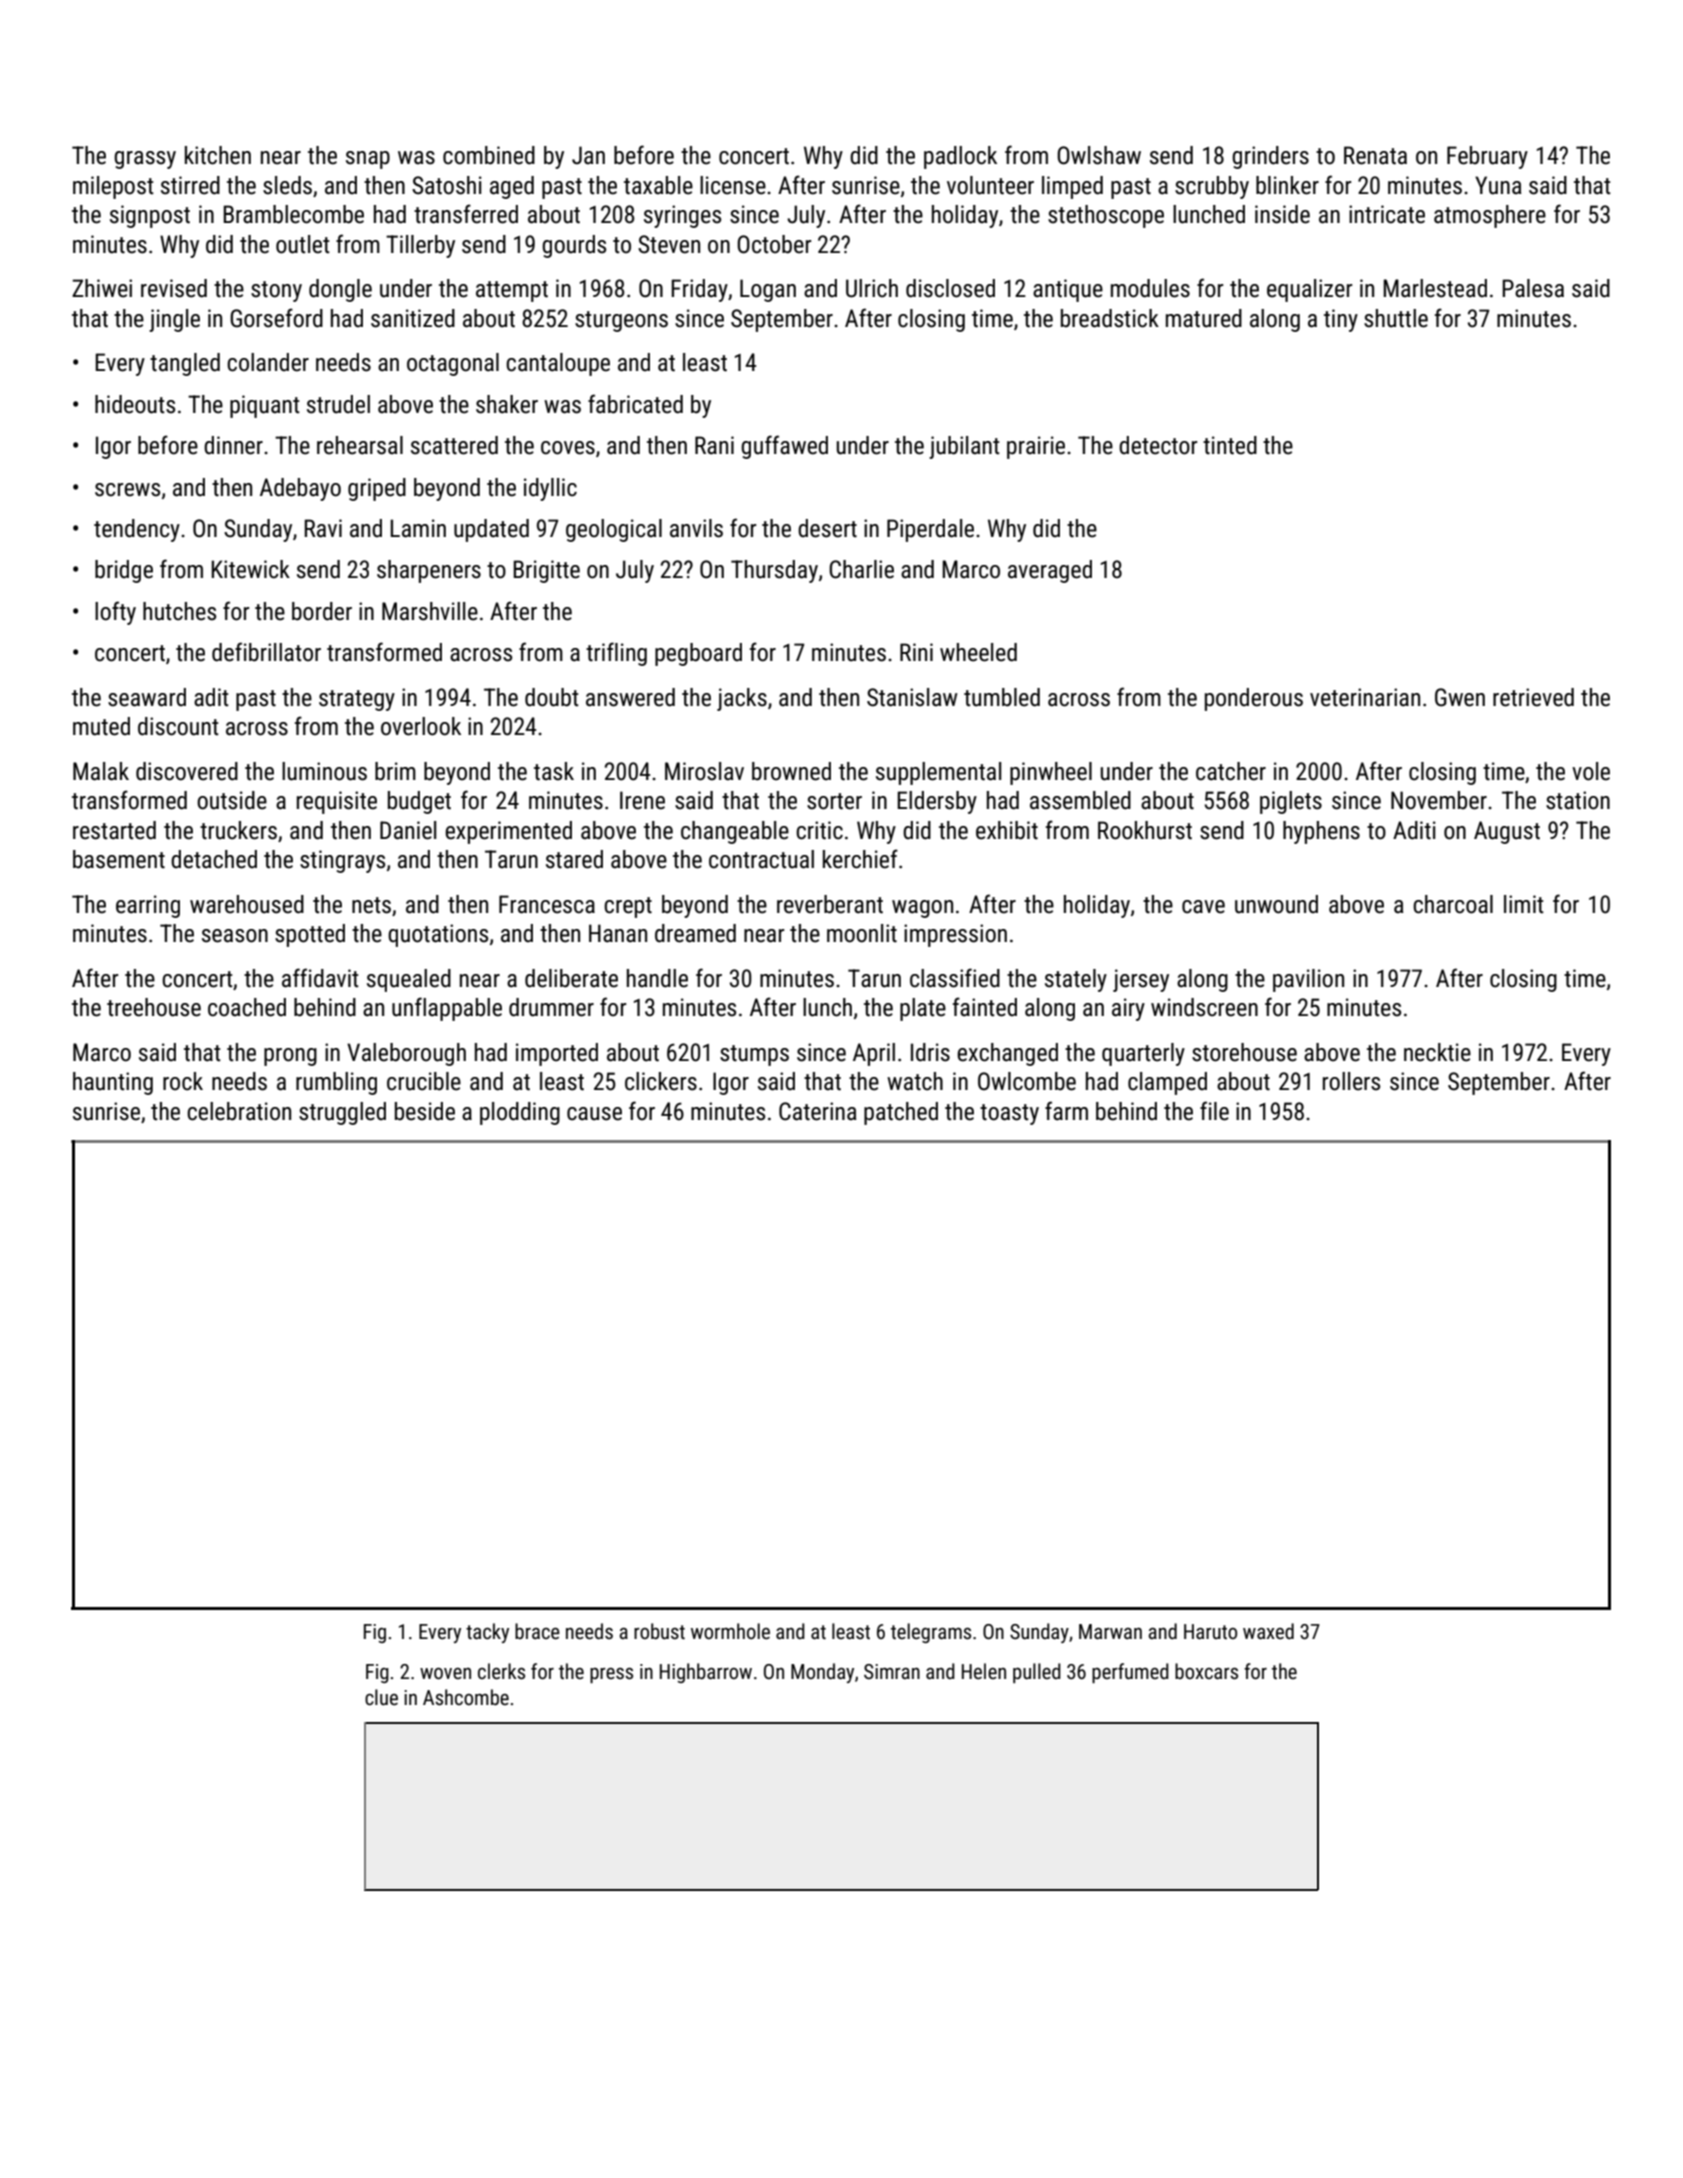 The image size is (1683, 2178). Describe the element at coordinates (960, 157) in the screenshot. I see `padlock` at that location.
